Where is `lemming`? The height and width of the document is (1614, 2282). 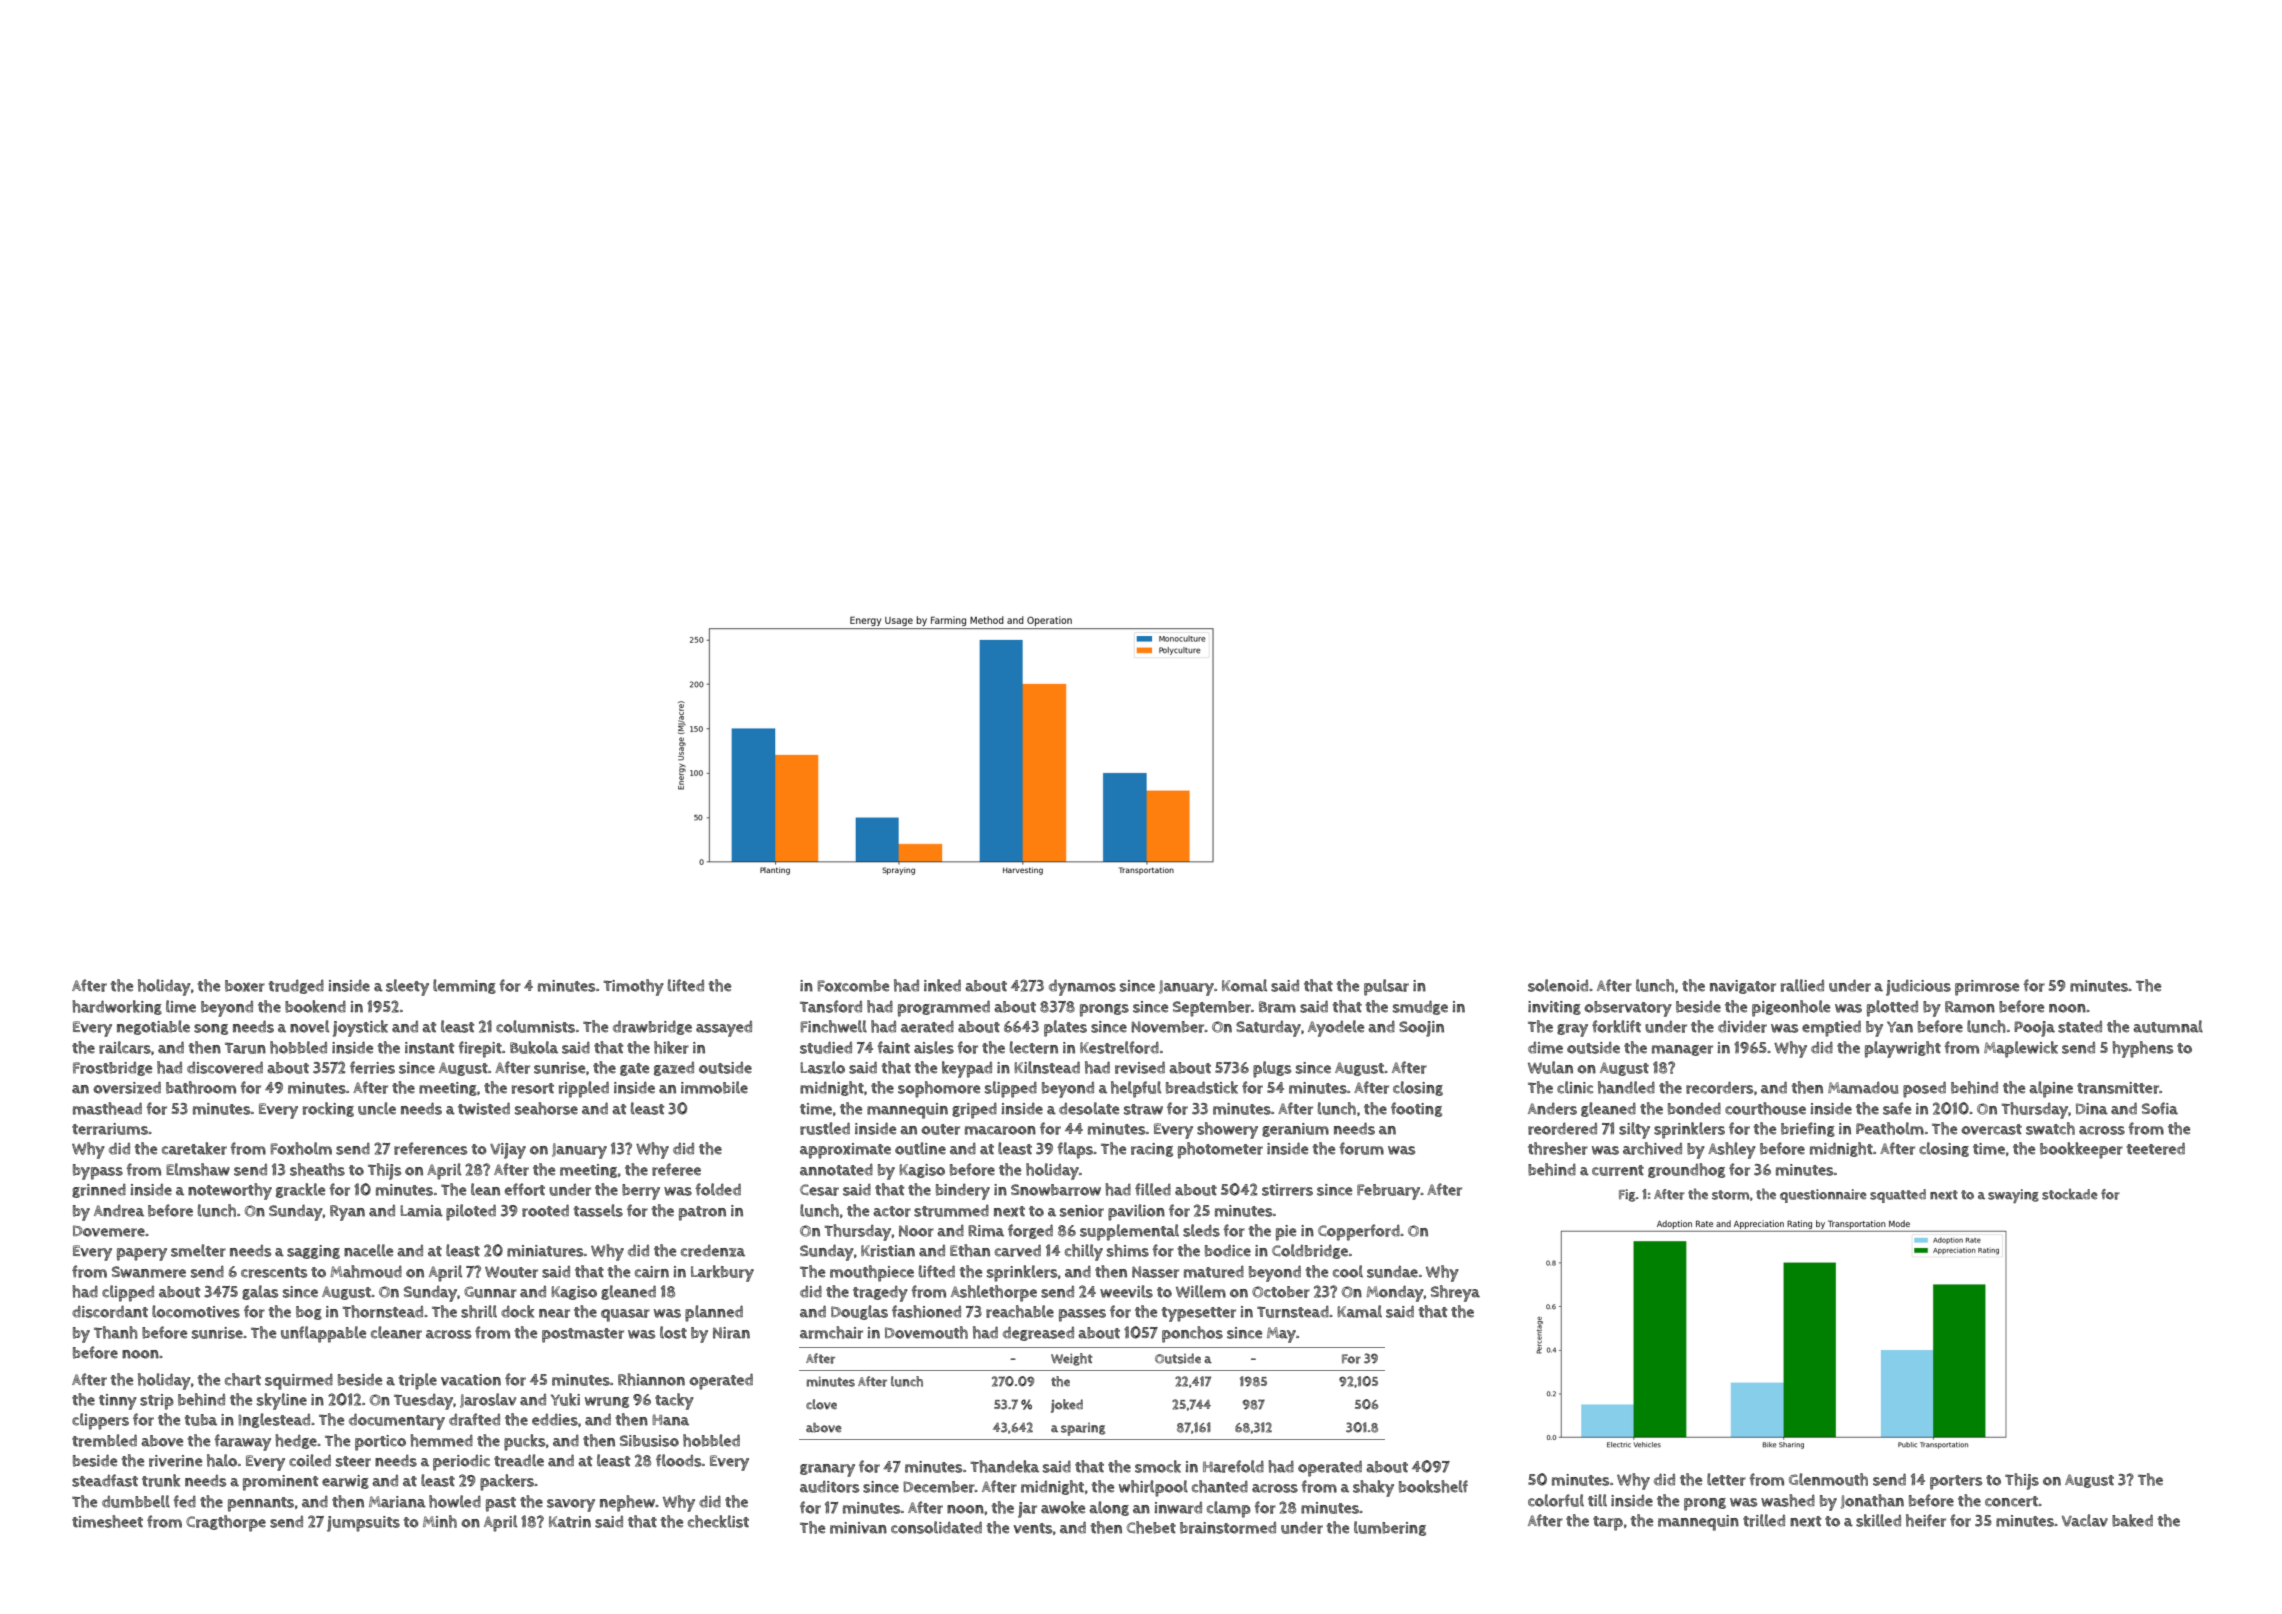
lemming is located at coordinates (464, 986).
